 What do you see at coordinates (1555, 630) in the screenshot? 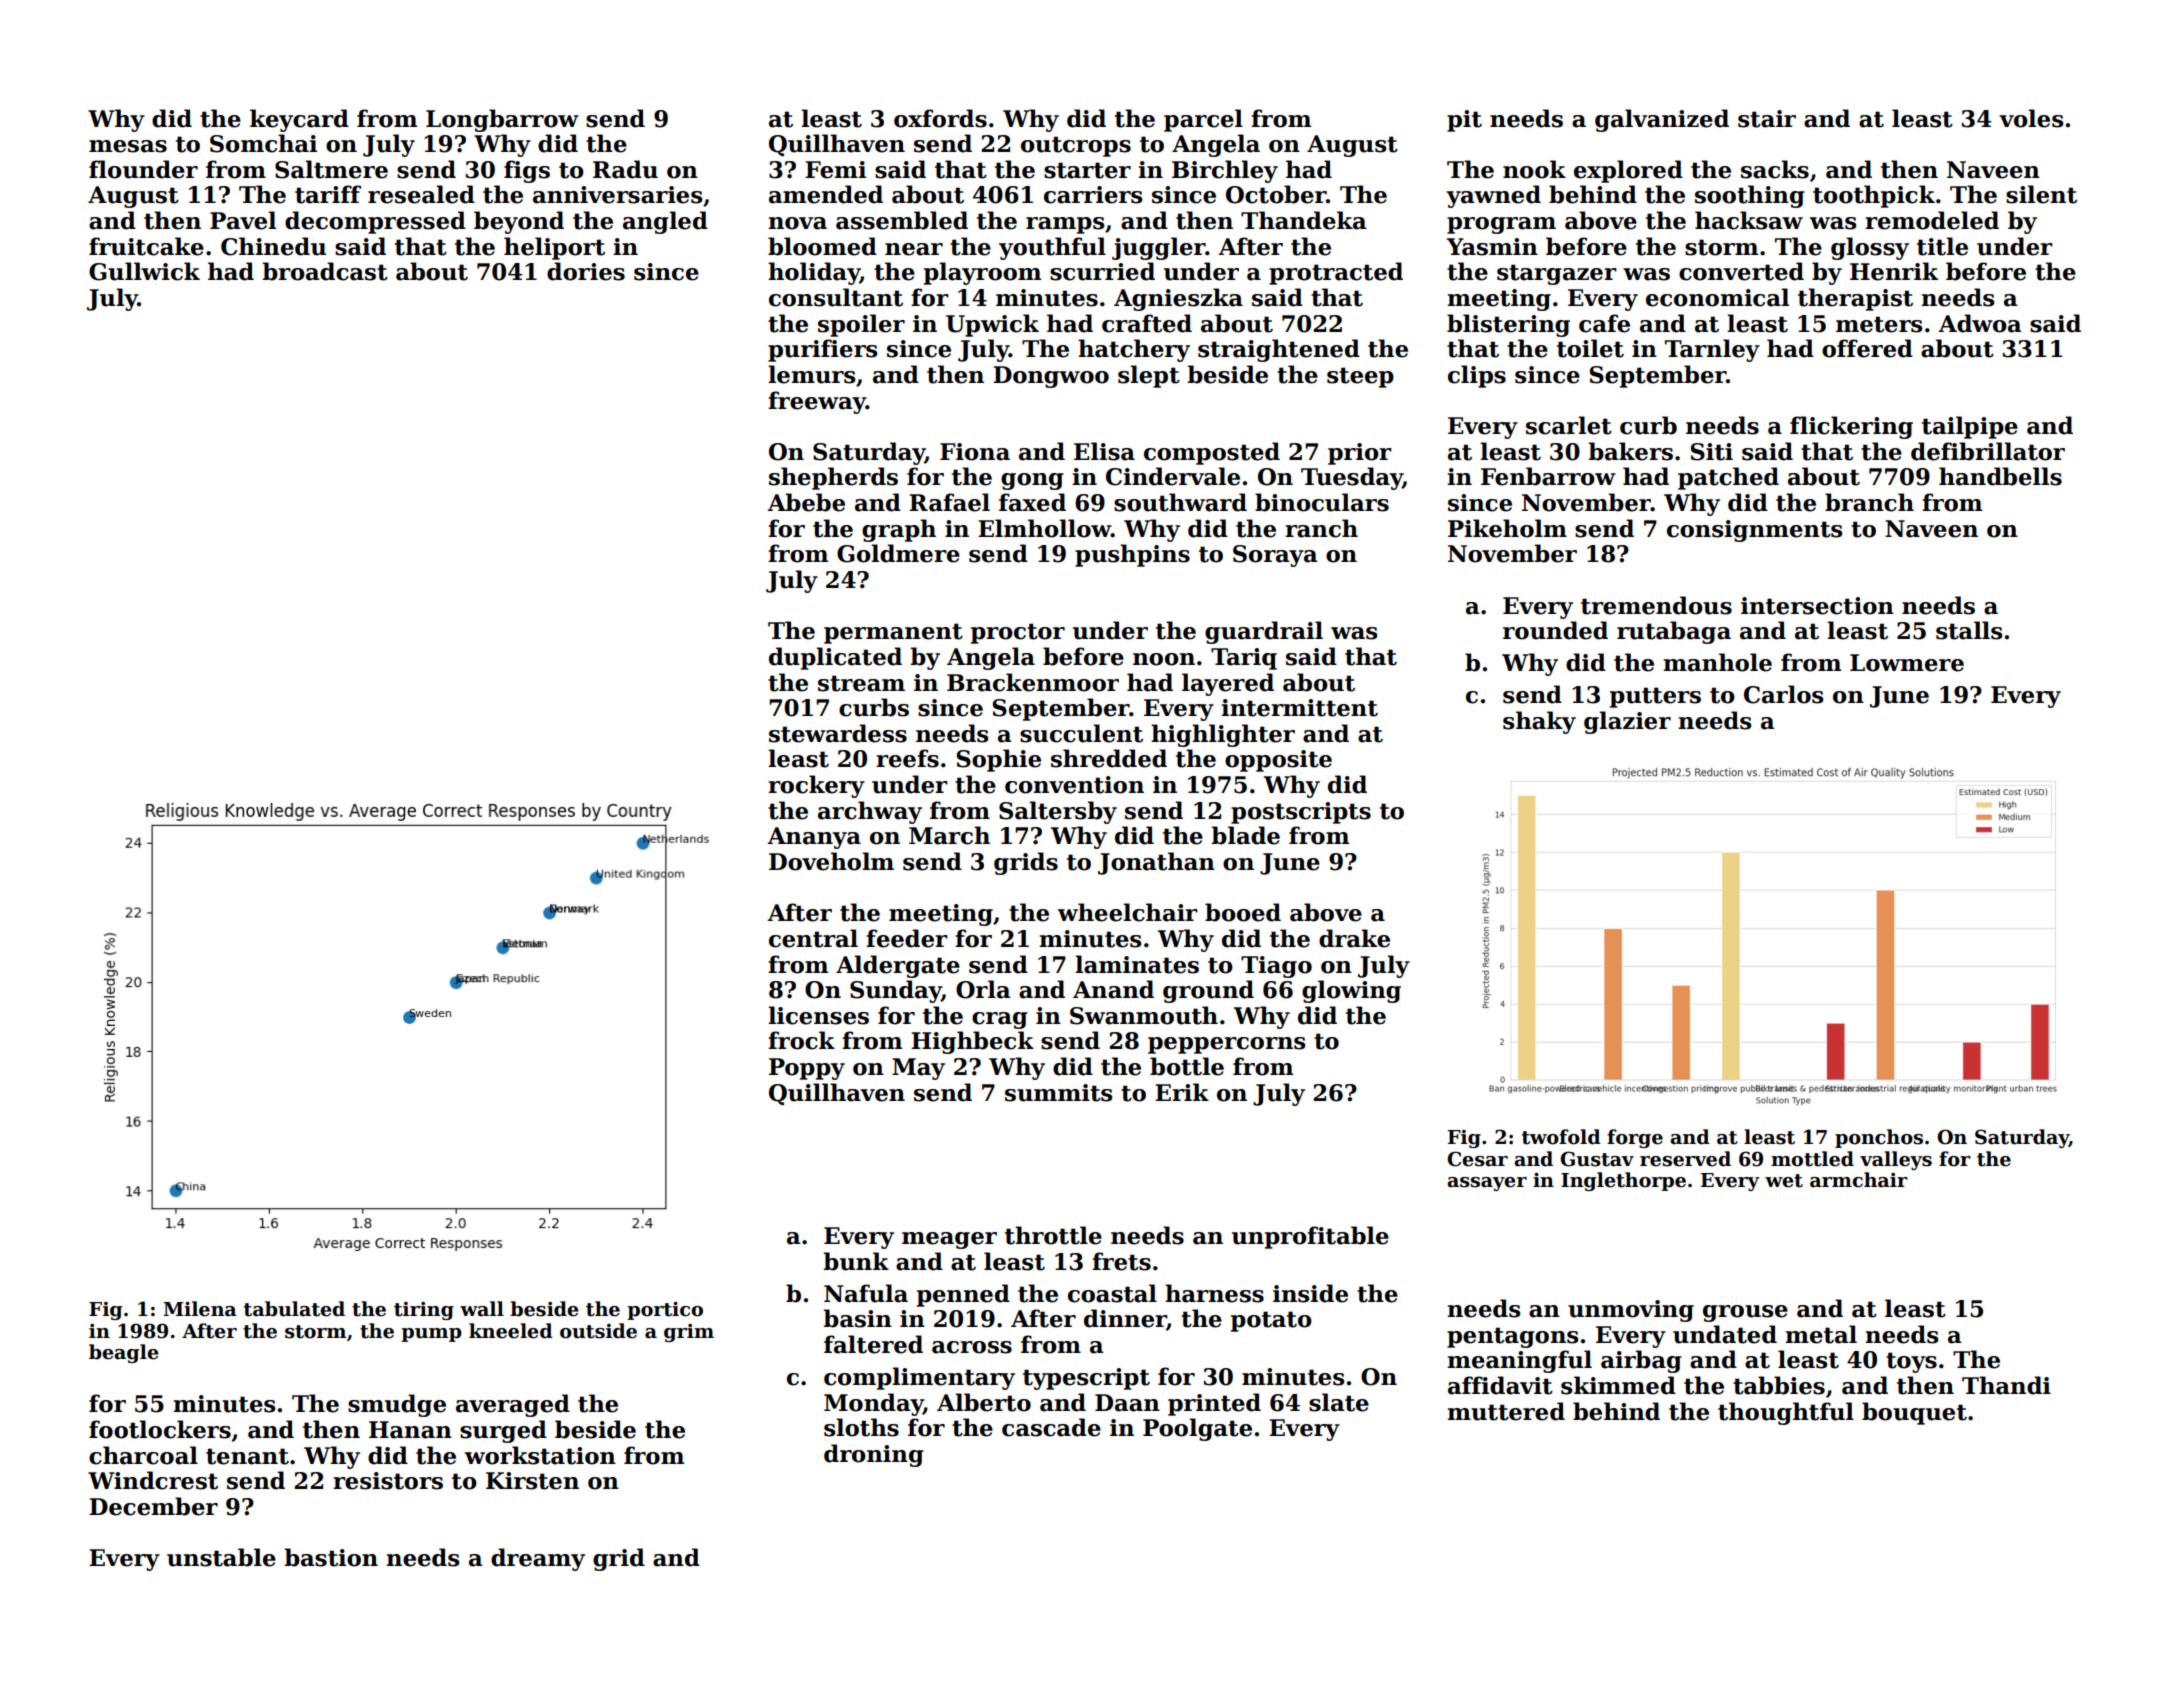
I see `rounded` at bounding box center [1555, 630].
